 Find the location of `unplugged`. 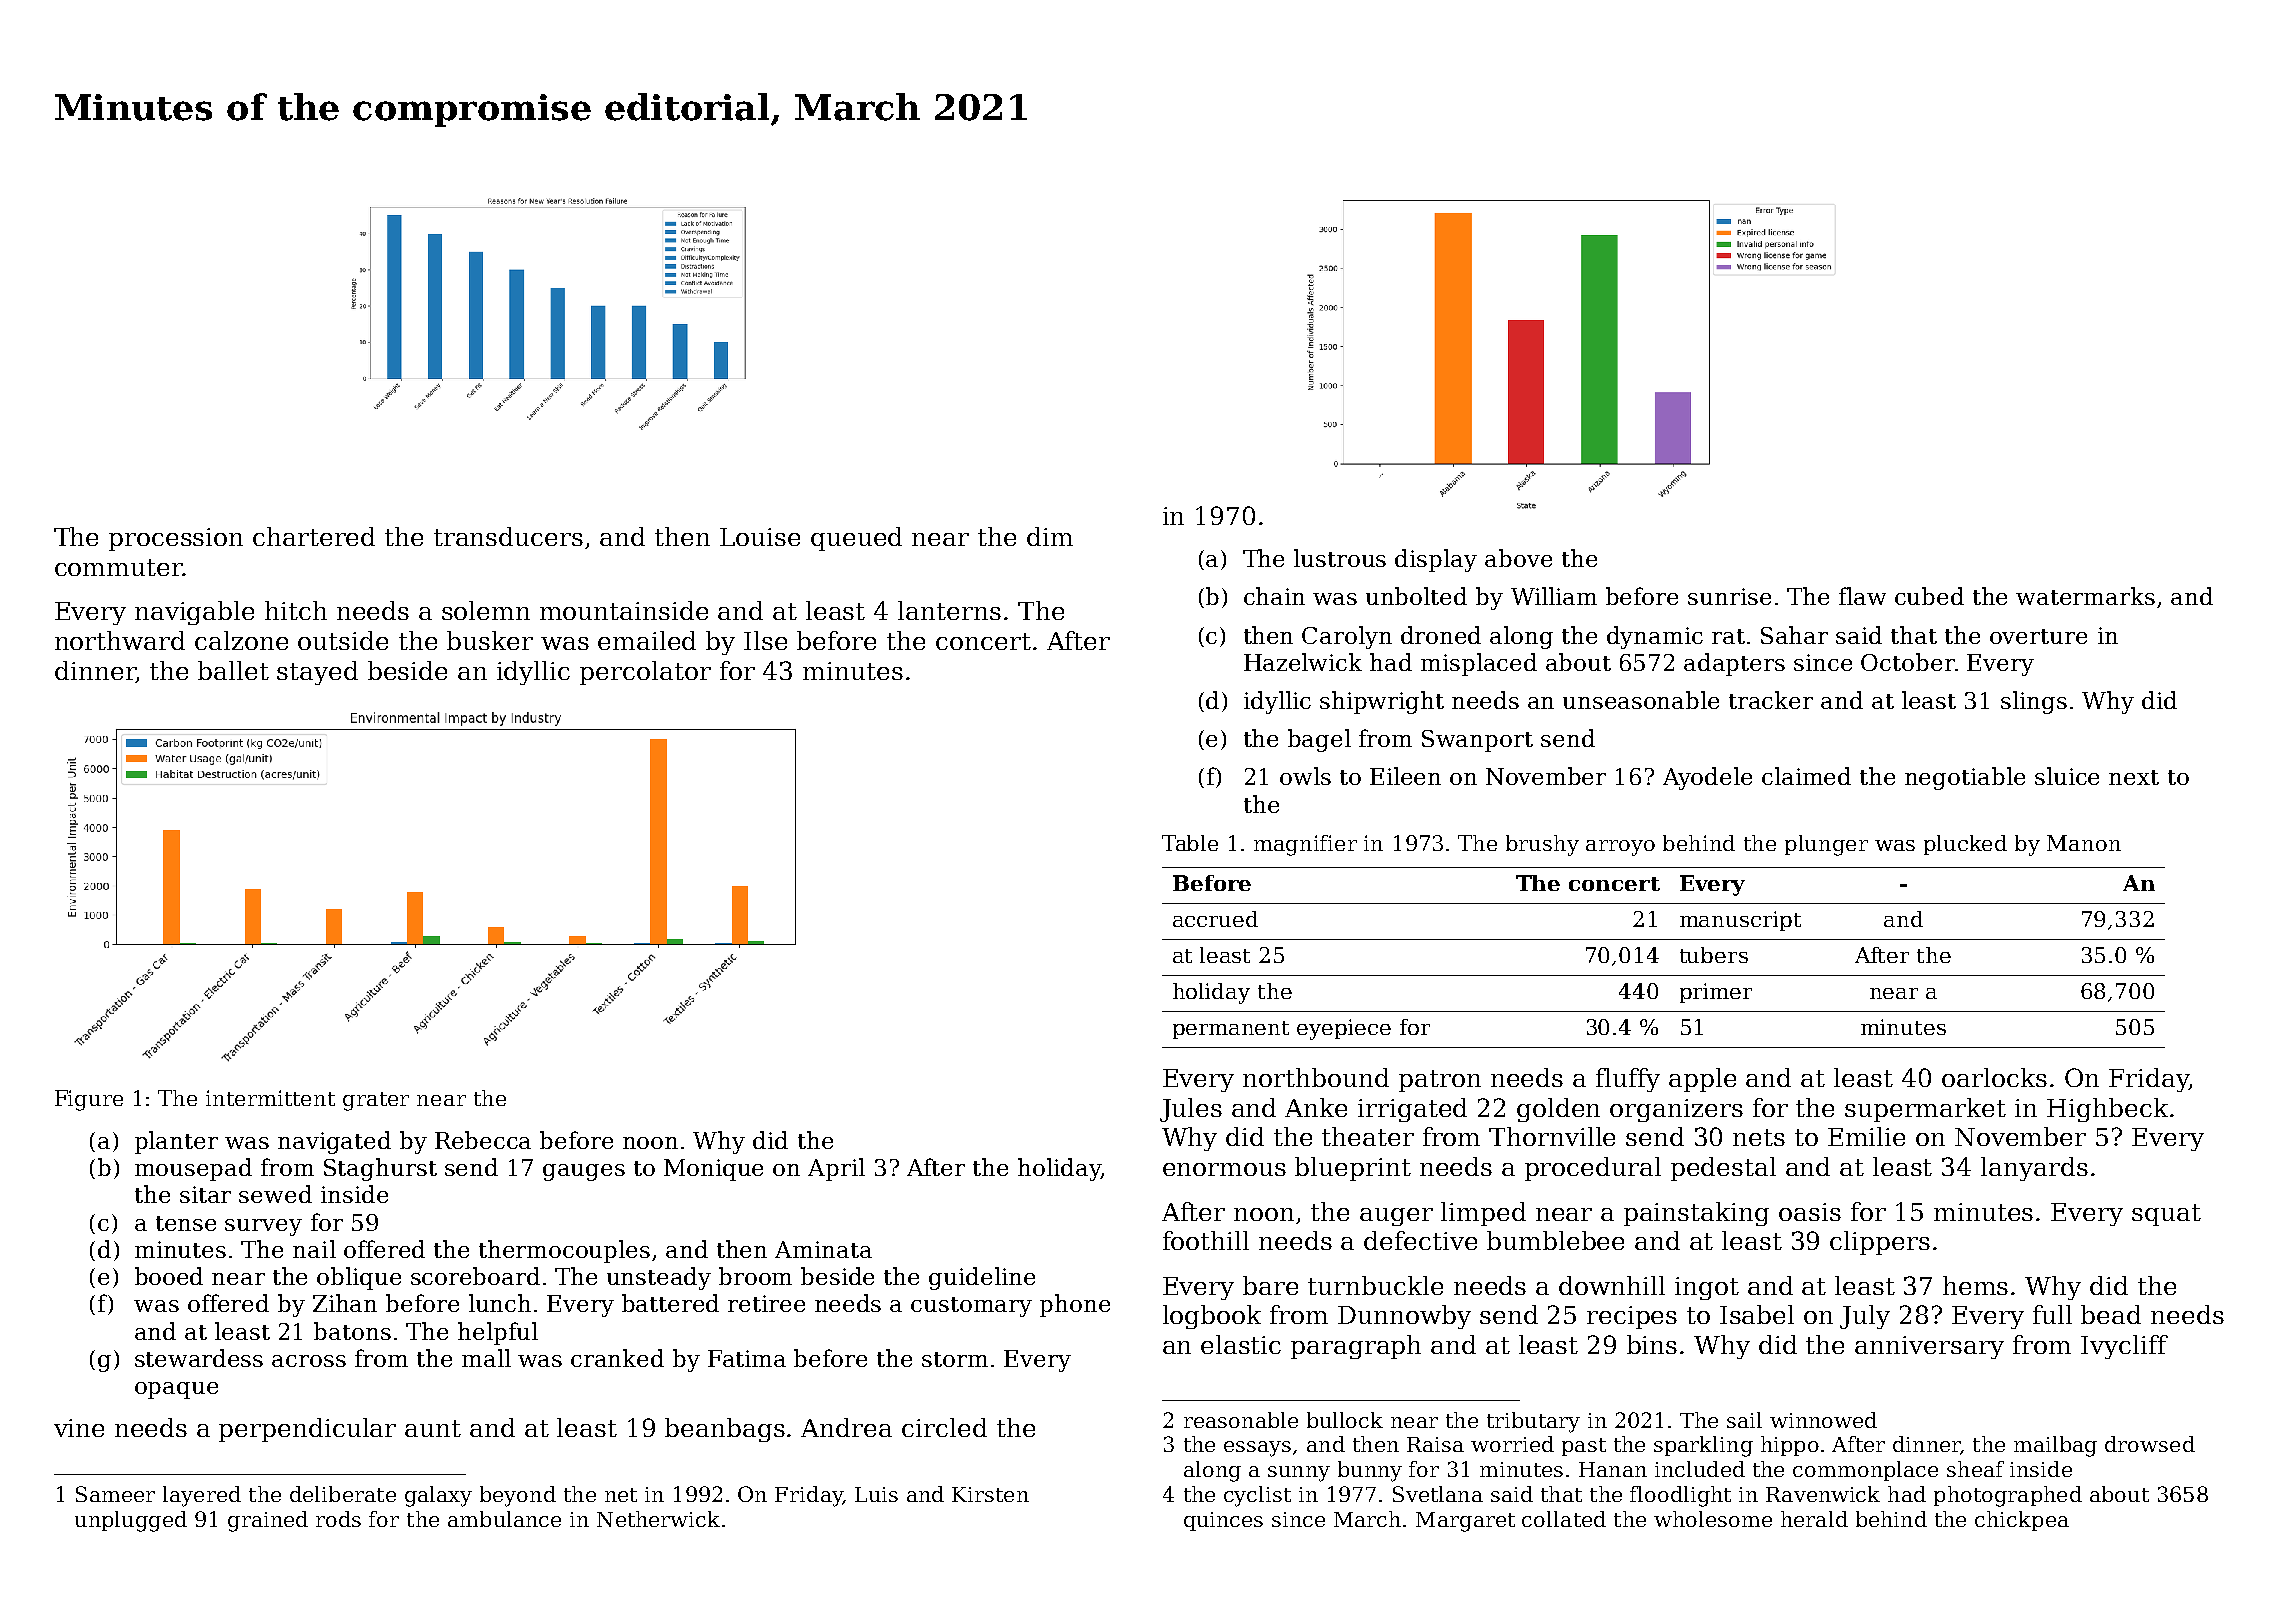

unplugged is located at coordinates (131, 1521).
